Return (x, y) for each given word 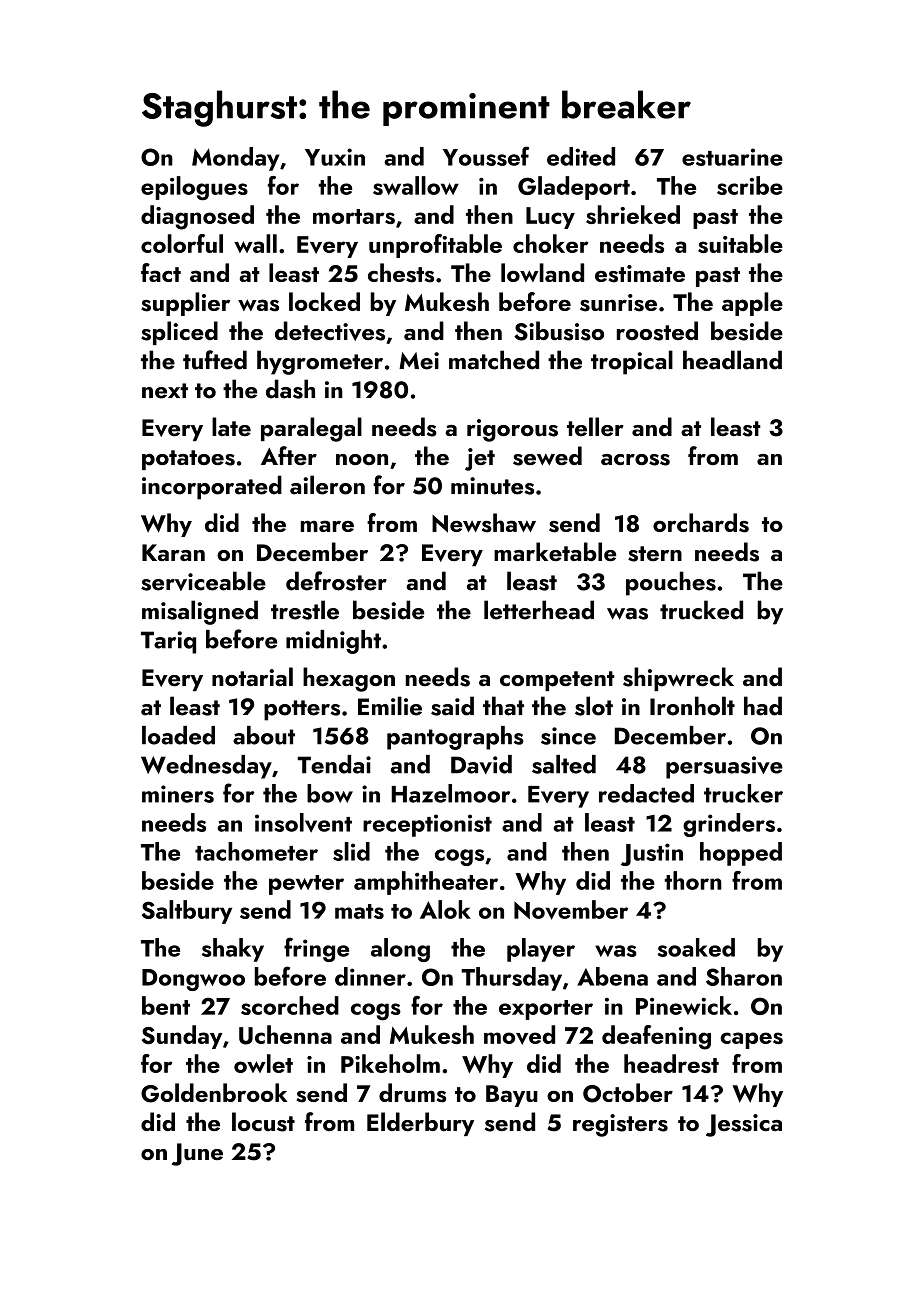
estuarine (732, 157)
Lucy (550, 218)
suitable (740, 243)
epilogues (194, 188)
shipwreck (678, 679)
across (635, 460)
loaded (178, 735)
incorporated (212, 487)
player (541, 950)
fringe (316, 949)
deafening (656, 1037)
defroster (336, 581)
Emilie (390, 706)
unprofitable (435, 246)
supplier (185, 304)
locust (263, 1122)
